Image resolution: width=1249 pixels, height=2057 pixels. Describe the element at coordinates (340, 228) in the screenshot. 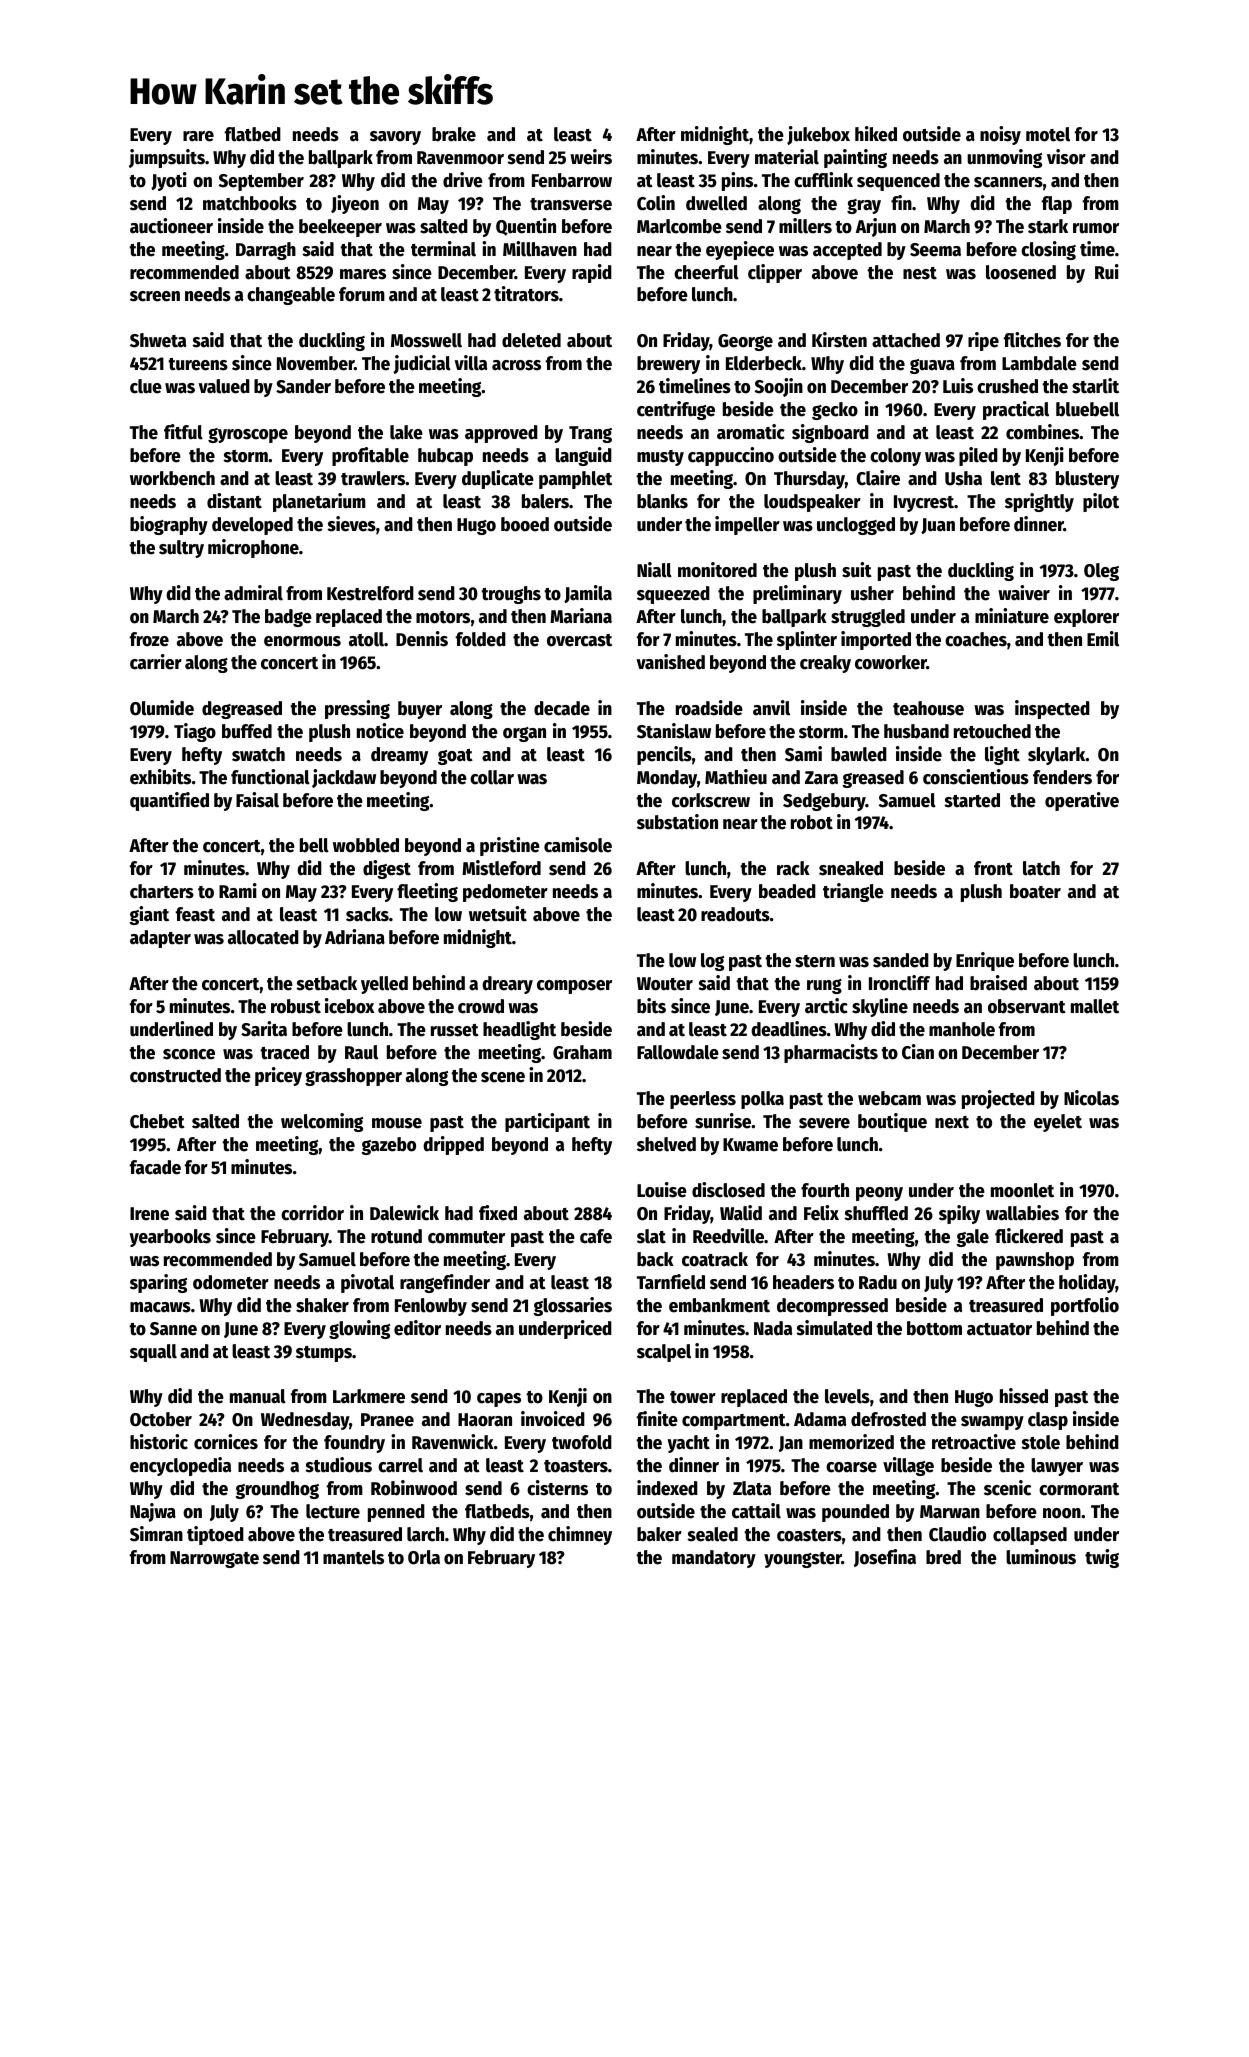

I see `beekeeper` at that location.
